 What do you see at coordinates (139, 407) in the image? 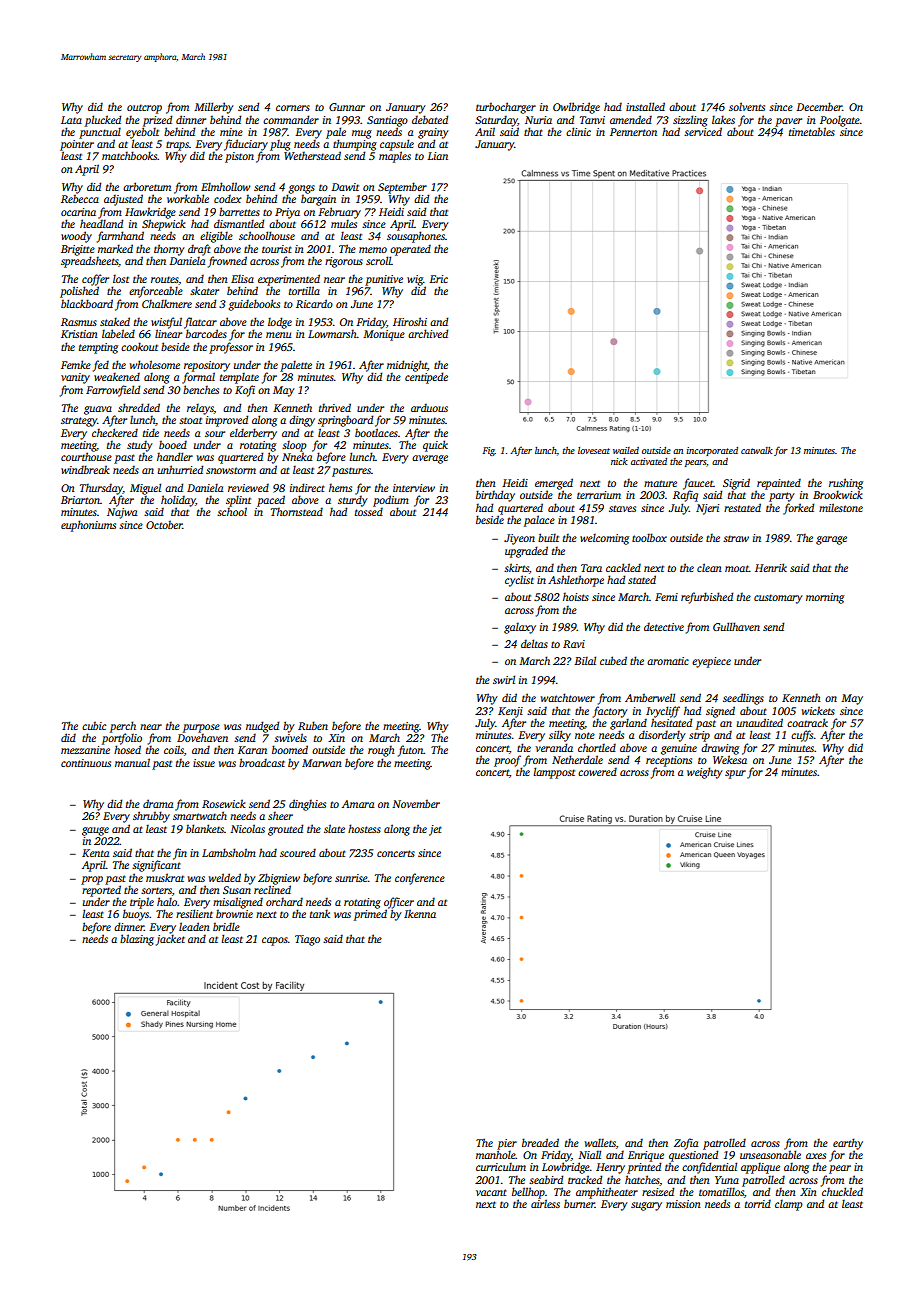
I see `shredded` at bounding box center [139, 407].
